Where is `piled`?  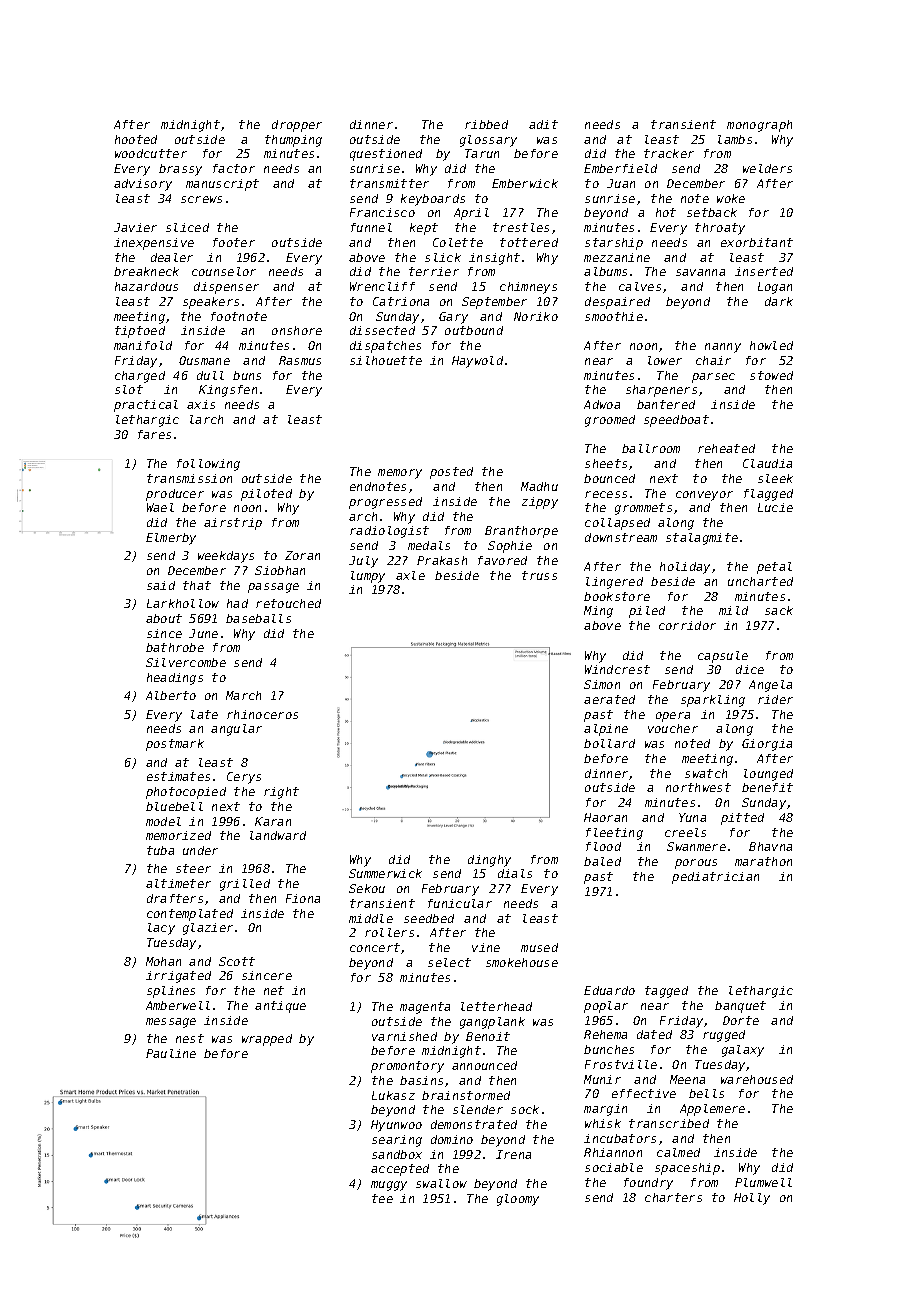 piled is located at coordinates (647, 612).
